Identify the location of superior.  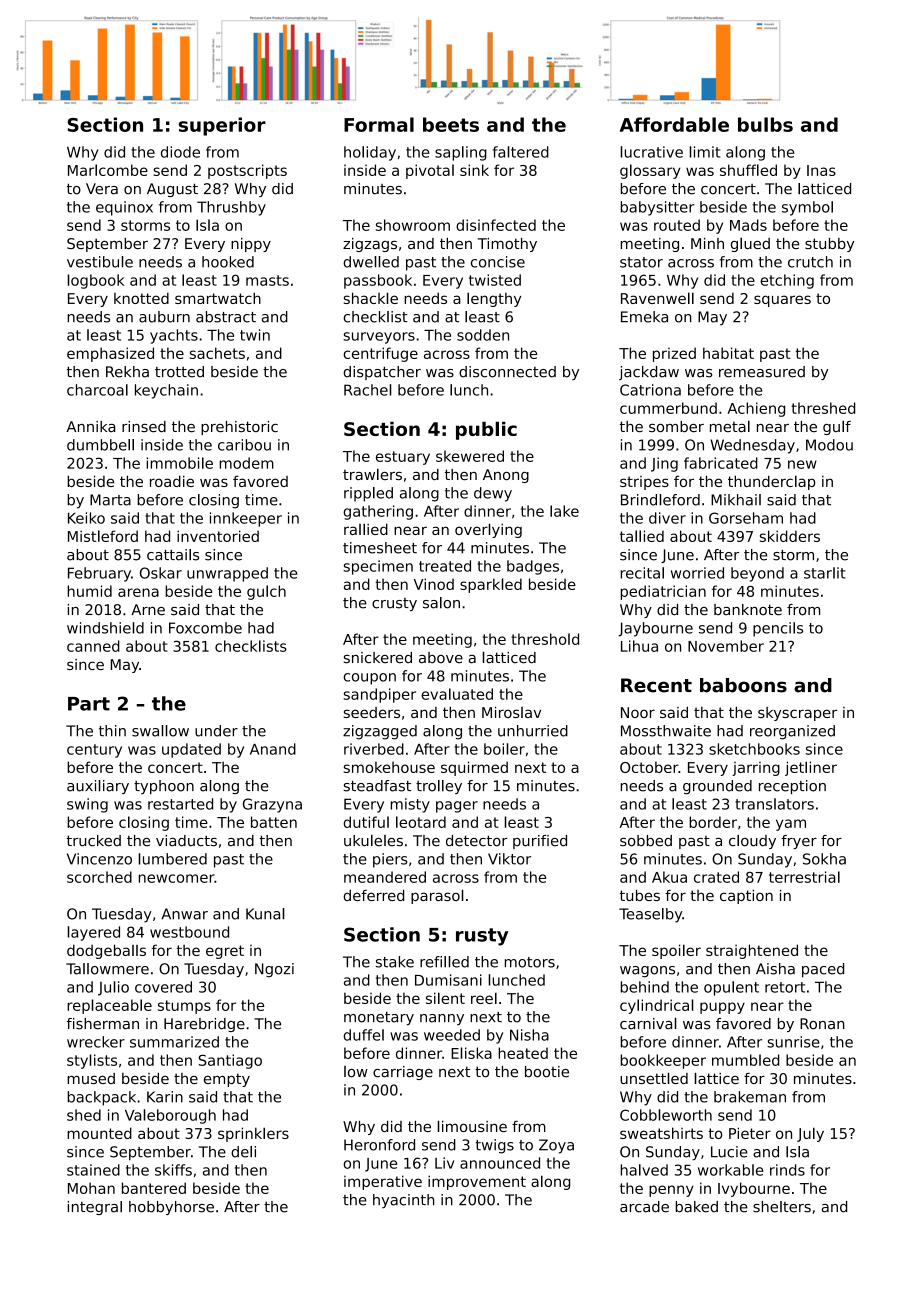
(222, 126).
